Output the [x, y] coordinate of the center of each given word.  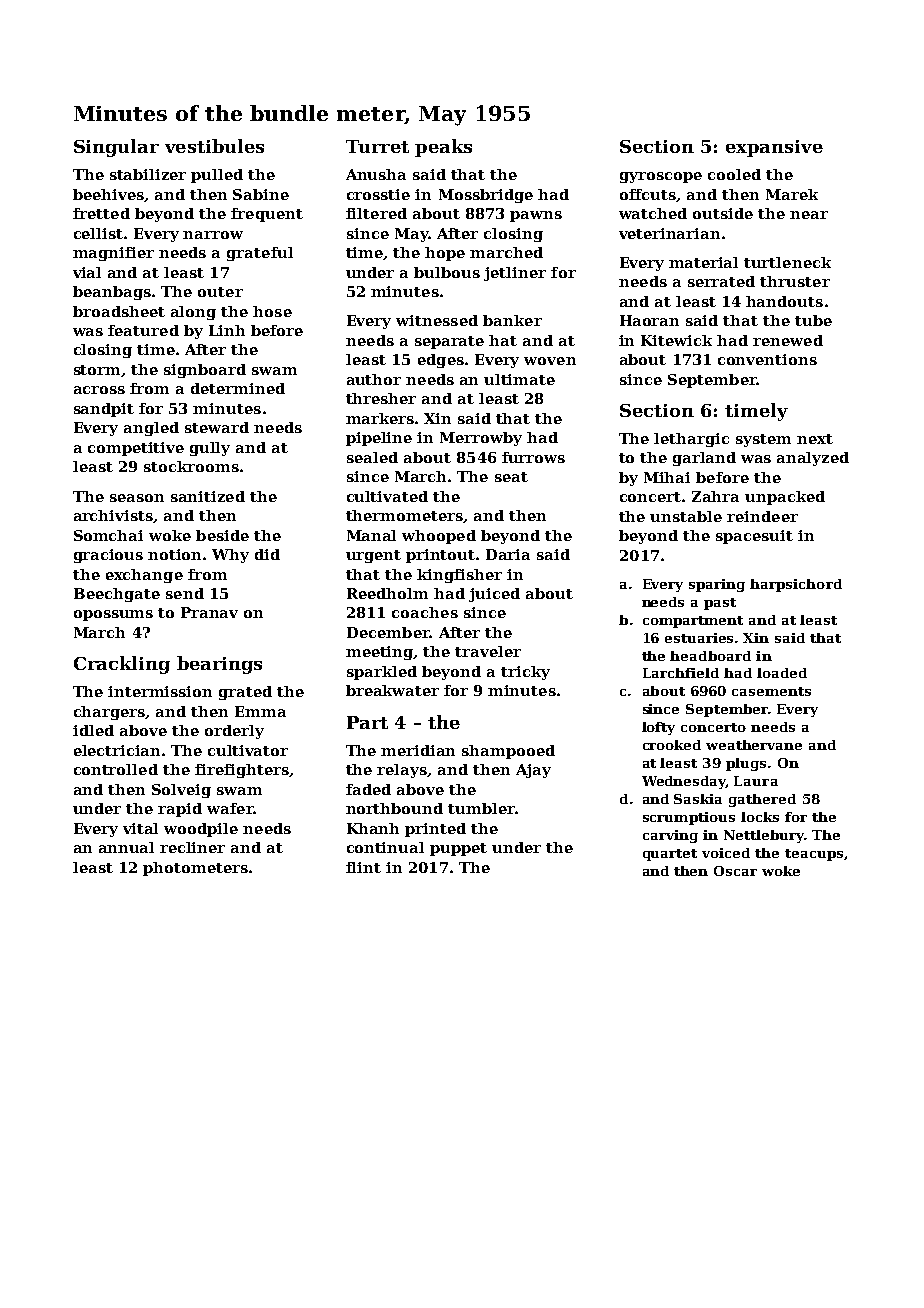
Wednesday [684, 782]
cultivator [248, 750]
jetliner [515, 274]
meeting [380, 653]
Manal [371, 535]
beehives [109, 195]
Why [230, 556]
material [703, 262]
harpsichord [796, 585]
